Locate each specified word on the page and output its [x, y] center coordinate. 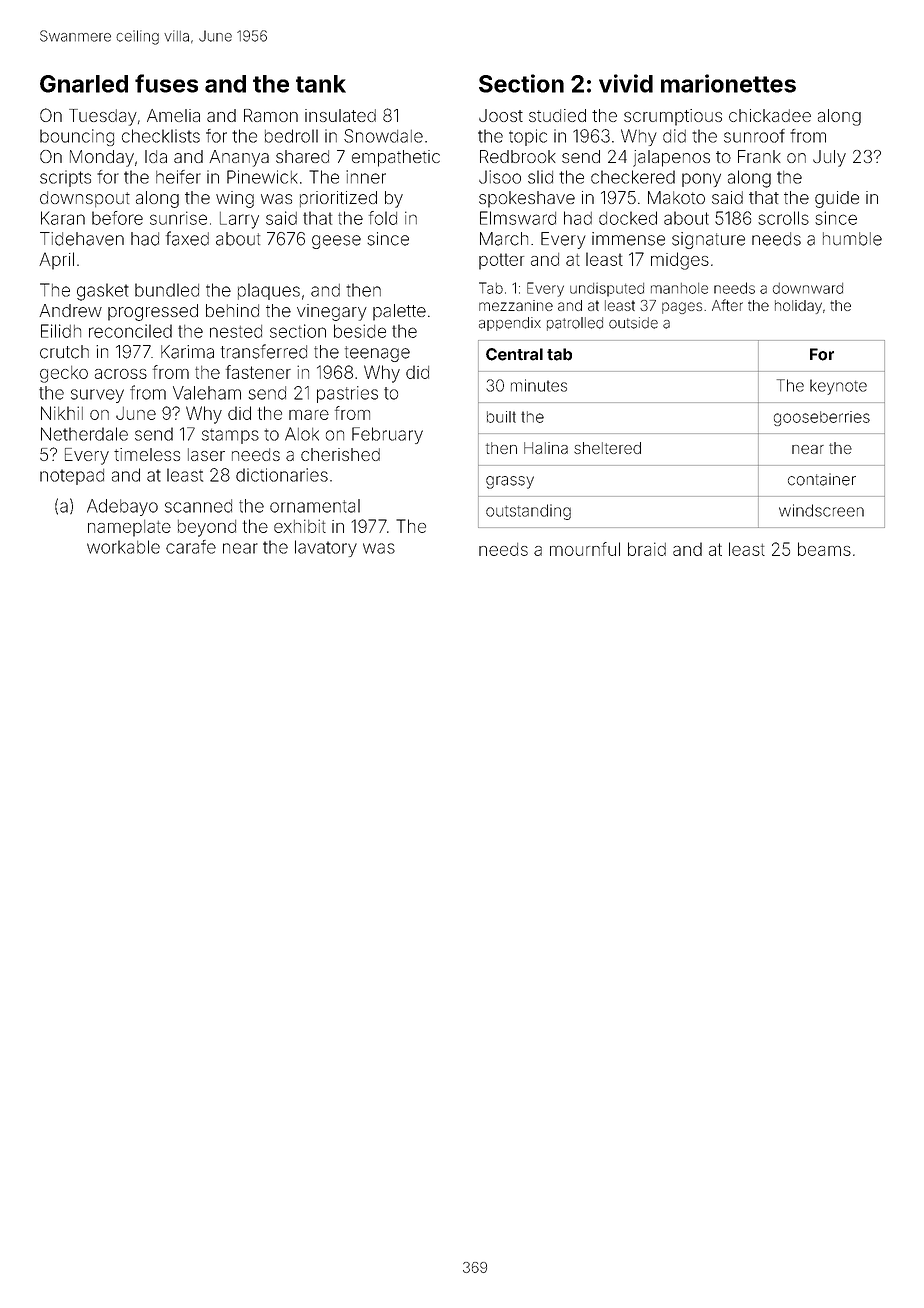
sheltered [607, 448]
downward [808, 288]
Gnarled [84, 84]
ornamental [315, 506]
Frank [759, 156]
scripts [65, 178]
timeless [147, 454]
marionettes [728, 83]
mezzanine [516, 305]
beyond [207, 528]
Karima [187, 352]
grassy [510, 482]
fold [383, 218]
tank [321, 84]
